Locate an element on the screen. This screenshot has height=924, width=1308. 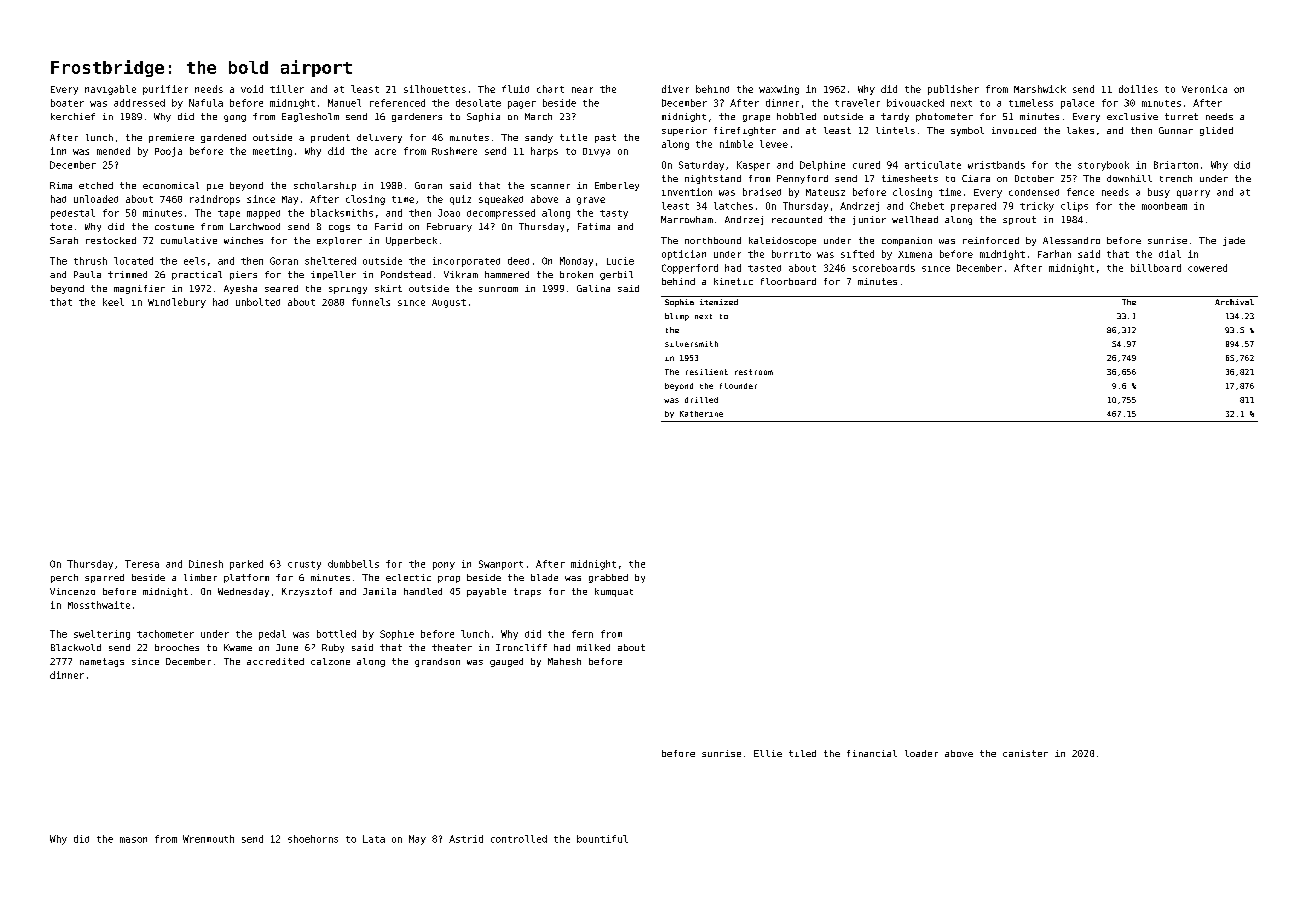
bountiful is located at coordinates (602, 839).
